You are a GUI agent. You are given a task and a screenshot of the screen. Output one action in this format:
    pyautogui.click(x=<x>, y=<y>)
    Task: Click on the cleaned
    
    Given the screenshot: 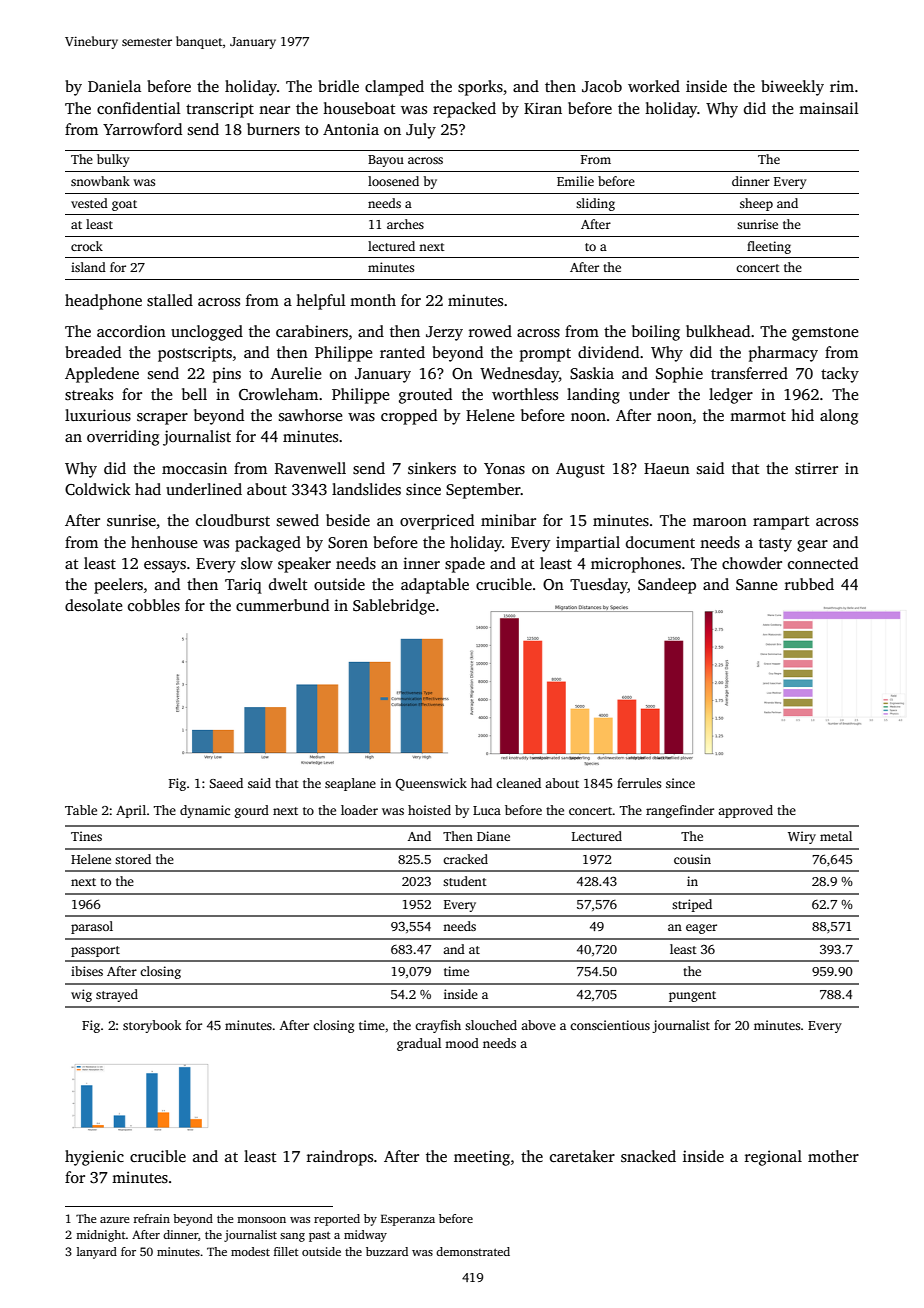 What is the action you would take?
    pyautogui.click(x=518, y=783)
